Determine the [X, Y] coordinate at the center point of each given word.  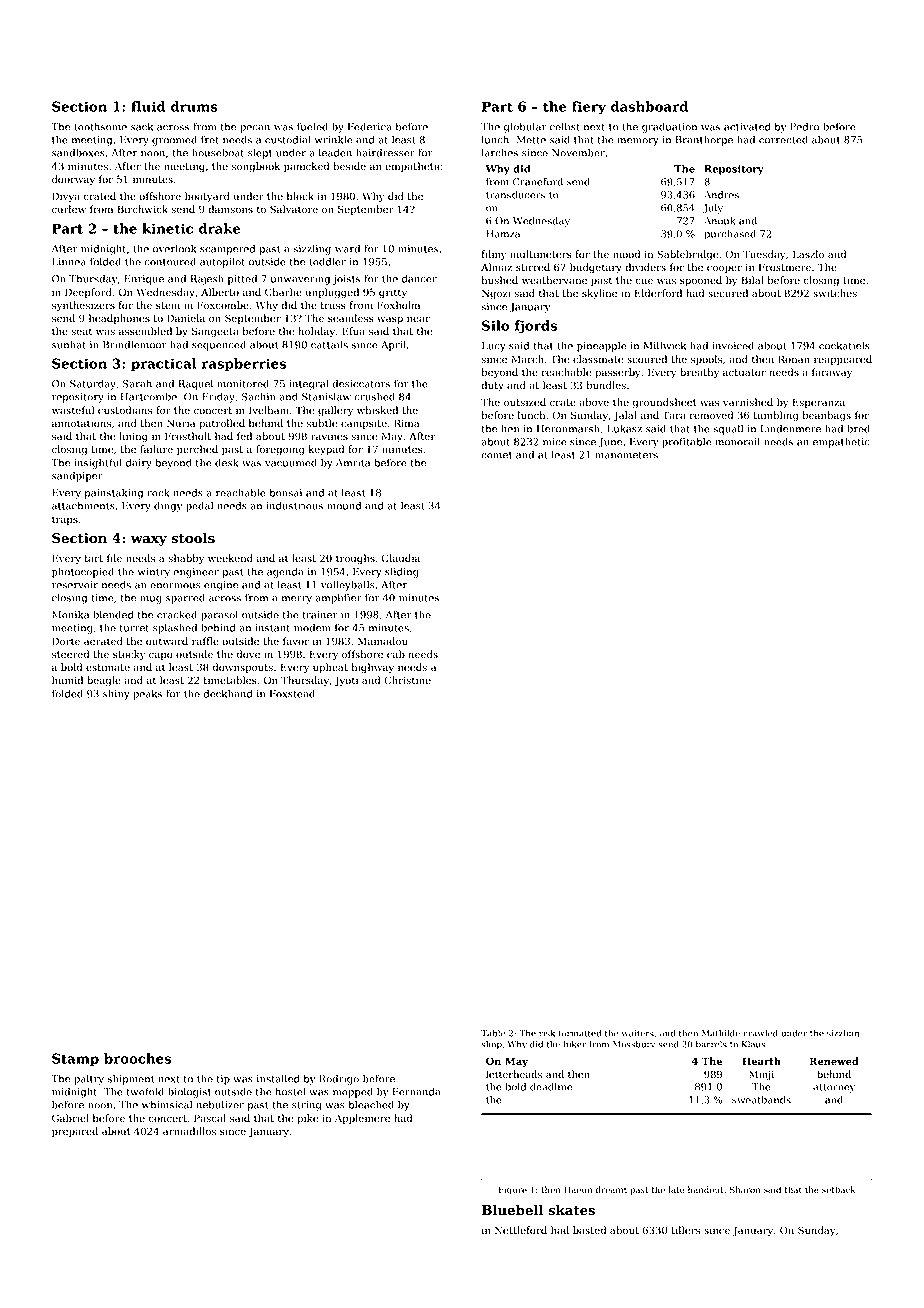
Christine [407, 680]
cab [396, 654]
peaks [147, 694]
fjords [536, 327]
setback [838, 1189]
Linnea [69, 262]
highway [373, 668]
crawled [760, 1033]
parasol [219, 615]
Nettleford [521, 1230]
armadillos [189, 1131]
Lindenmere [790, 428]
